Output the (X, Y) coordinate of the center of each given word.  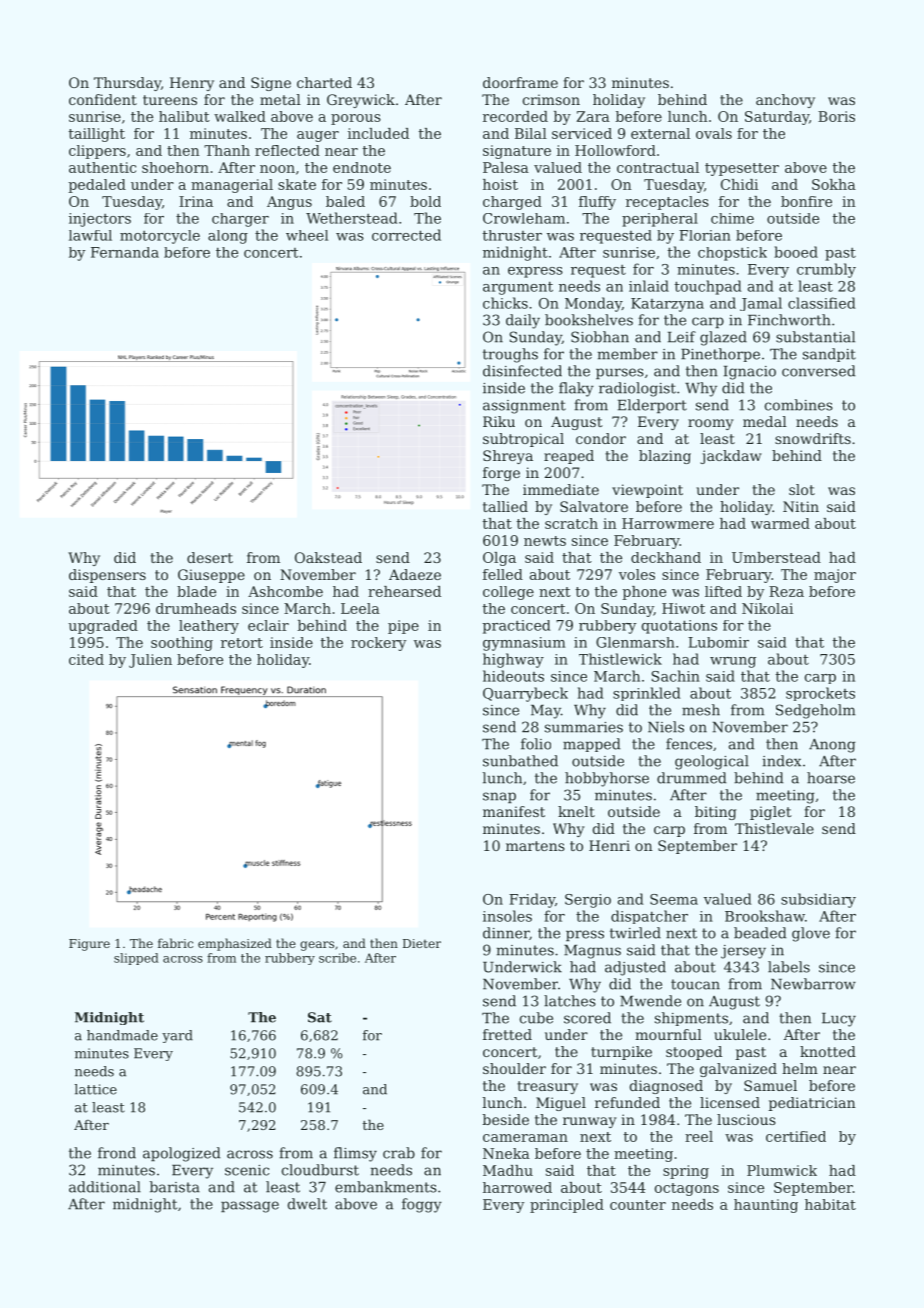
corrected (406, 235)
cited (86, 659)
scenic (247, 1170)
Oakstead (328, 557)
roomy (711, 424)
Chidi (739, 184)
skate (297, 184)
